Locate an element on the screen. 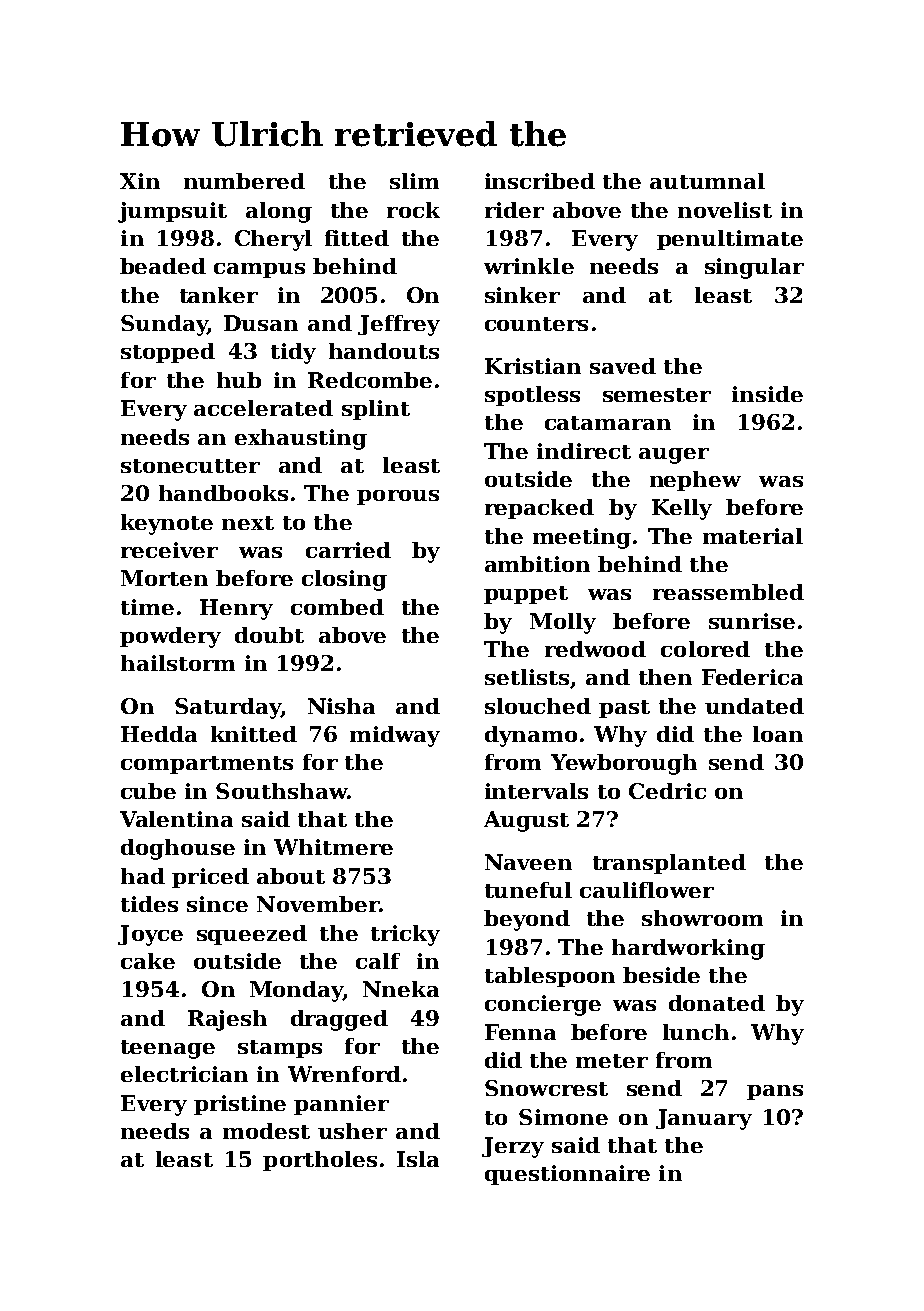 The width and height of the screenshot is (924, 1311). numbered is located at coordinates (244, 181).
